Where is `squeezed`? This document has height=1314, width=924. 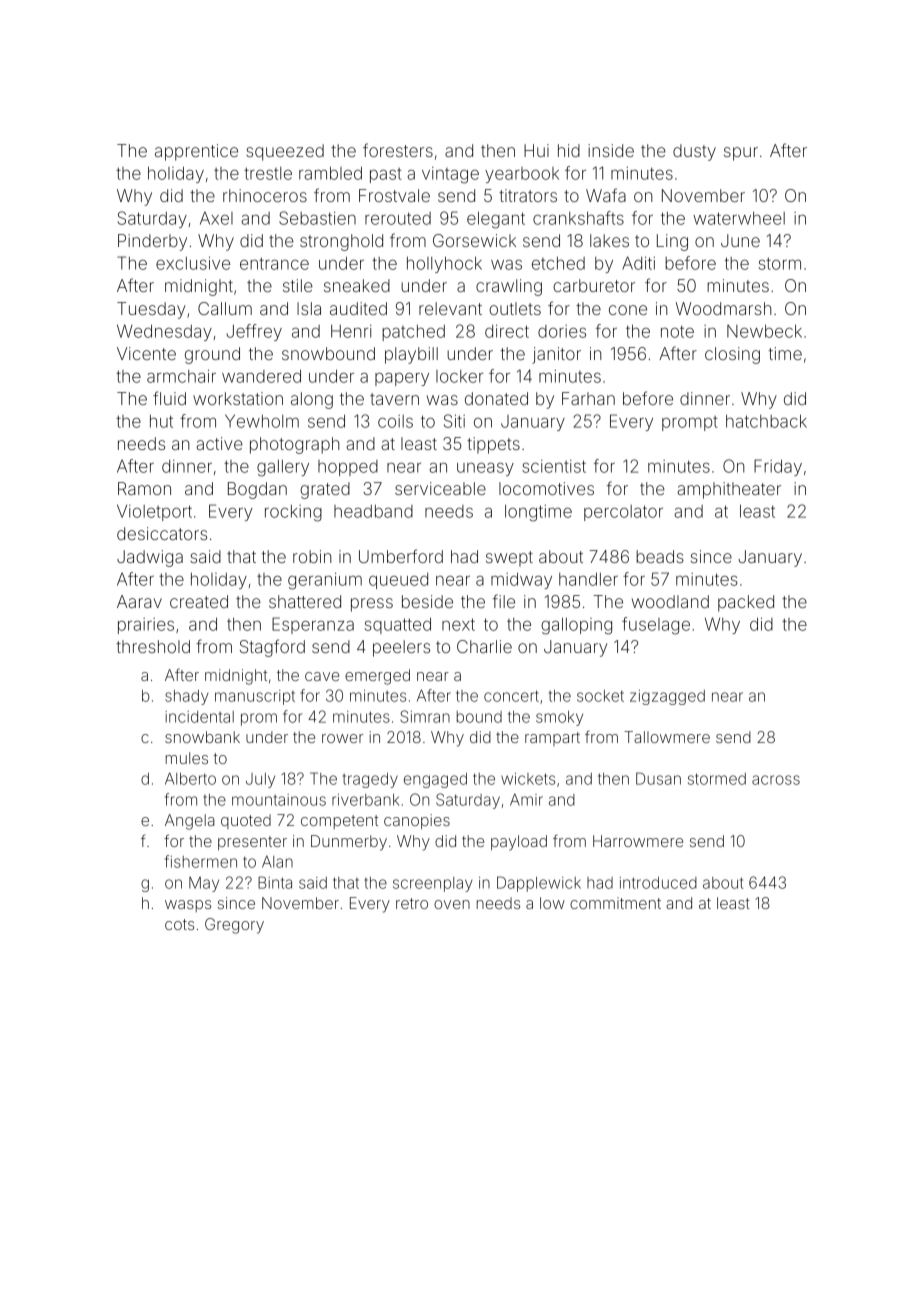
squeezed is located at coordinates (285, 152).
